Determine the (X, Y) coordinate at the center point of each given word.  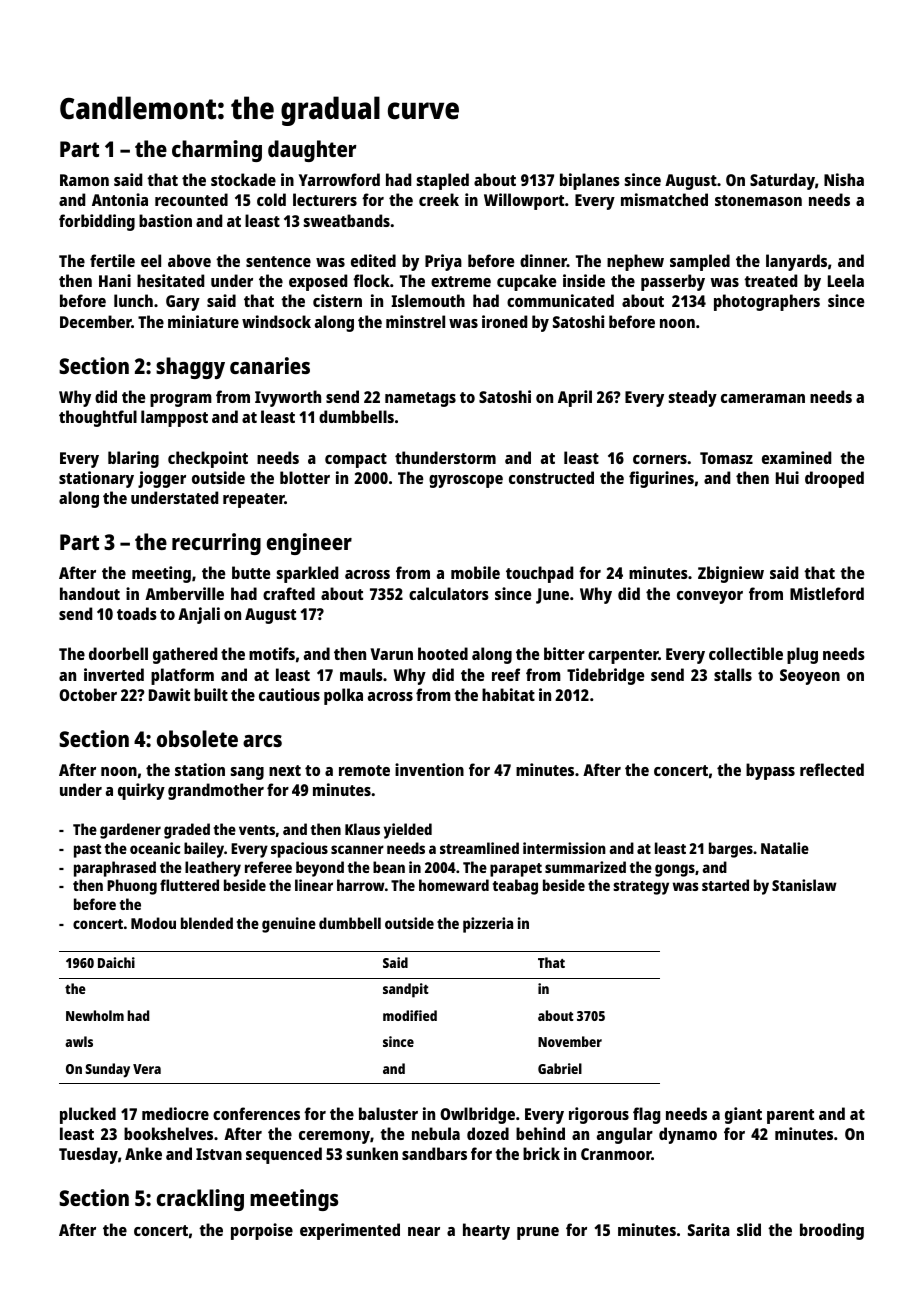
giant (743, 1115)
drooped (834, 479)
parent (790, 1116)
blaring (133, 459)
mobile (475, 572)
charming (217, 151)
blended (207, 923)
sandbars (434, 1153)
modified (410, 1015)
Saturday (782, 181)
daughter (312, 151)
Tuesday (88, 1155)
